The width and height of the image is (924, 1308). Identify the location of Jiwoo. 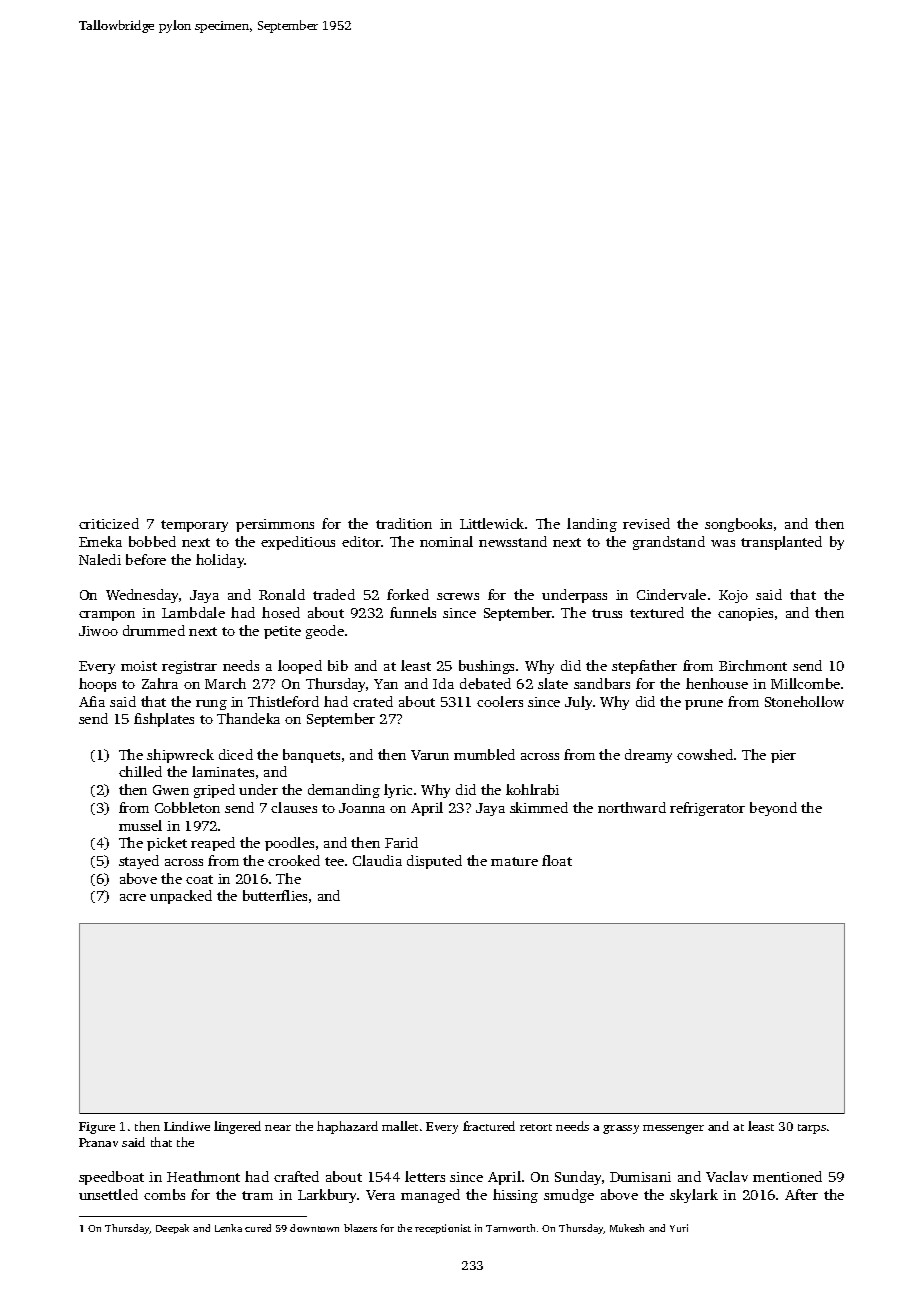
(98, 631).
